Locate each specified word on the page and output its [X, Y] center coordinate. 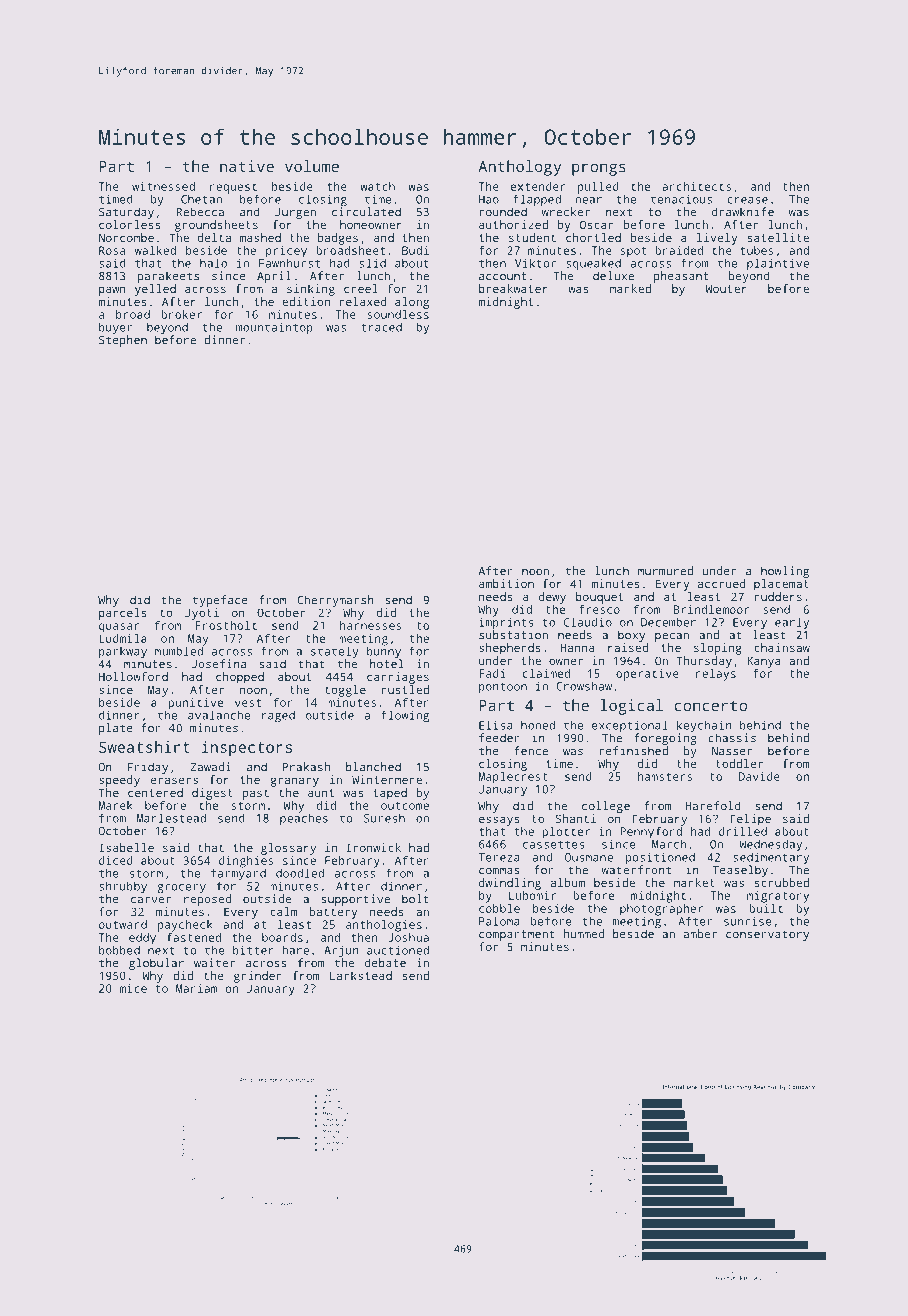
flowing [405, 717]
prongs [599, 169]
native [247, 166]
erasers [174, 780]
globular [156, 964]
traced [381, 327]
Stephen [123, 341]
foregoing [665, 739]
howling [785, 572]
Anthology [519, 168]
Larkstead [361, 975]
